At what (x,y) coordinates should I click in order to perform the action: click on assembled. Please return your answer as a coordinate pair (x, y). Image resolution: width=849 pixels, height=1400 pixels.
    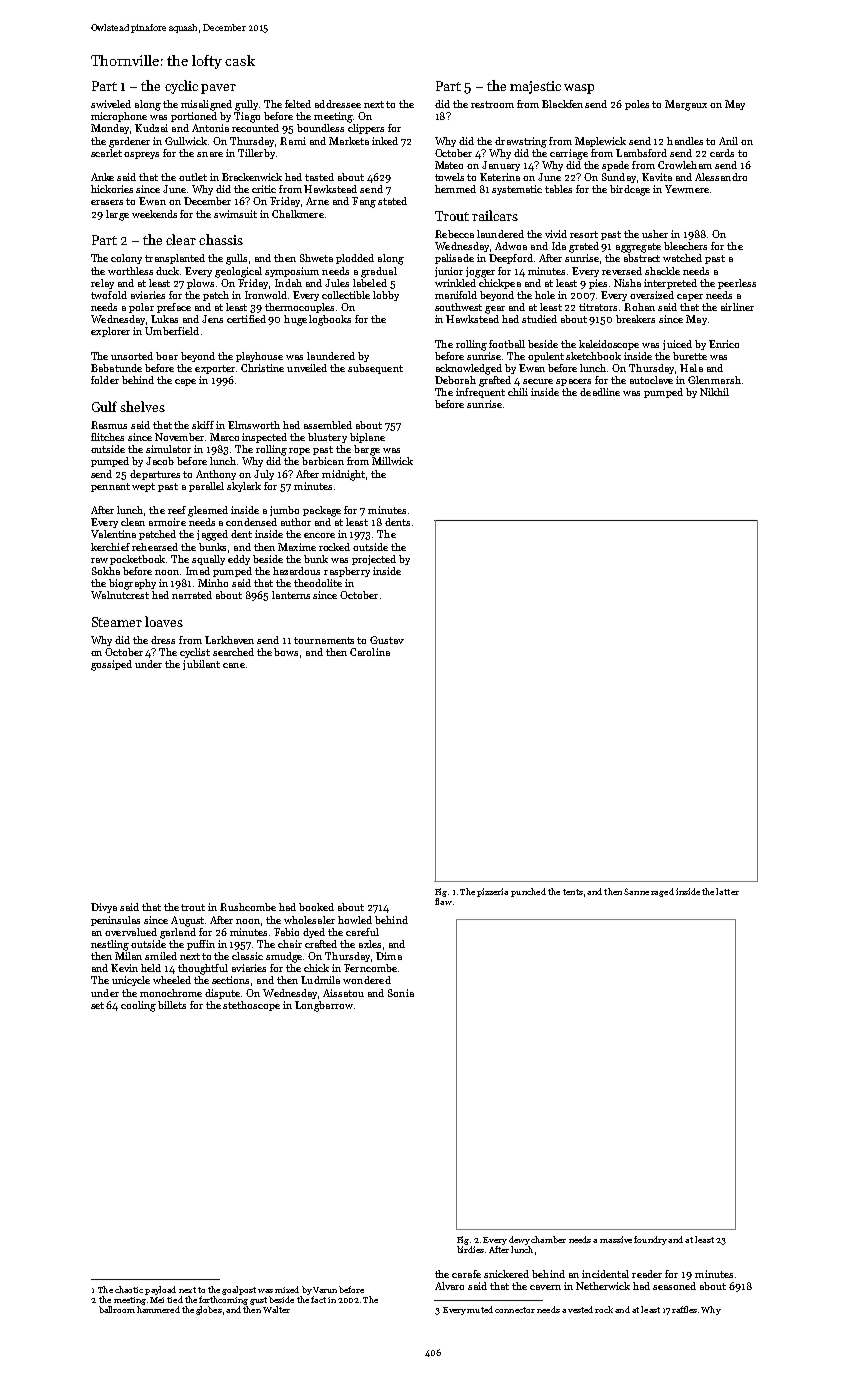
    Looking at the image, I should click on (328, 425).
